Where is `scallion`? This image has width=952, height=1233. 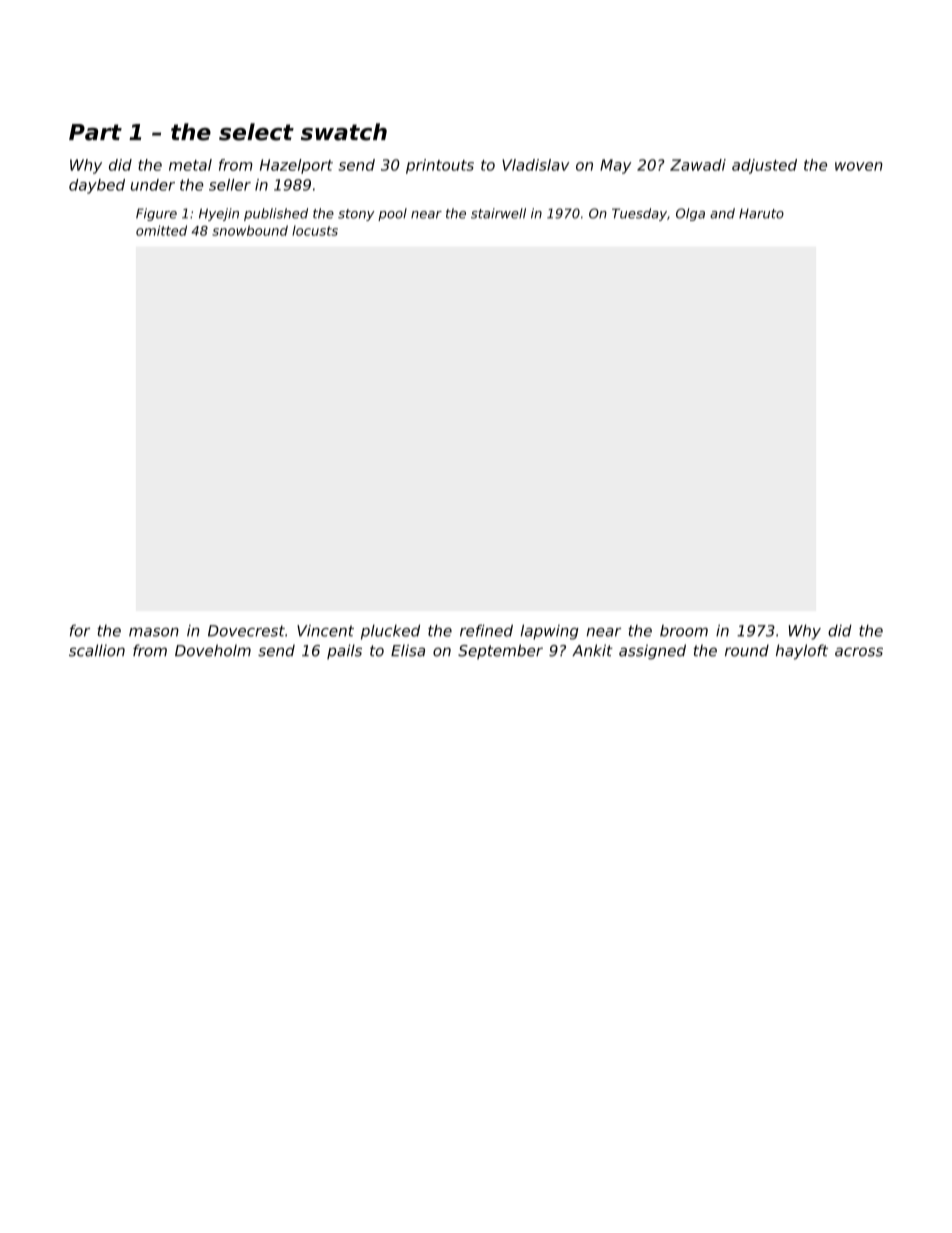 scallion is located at coordinates (97, 650).
